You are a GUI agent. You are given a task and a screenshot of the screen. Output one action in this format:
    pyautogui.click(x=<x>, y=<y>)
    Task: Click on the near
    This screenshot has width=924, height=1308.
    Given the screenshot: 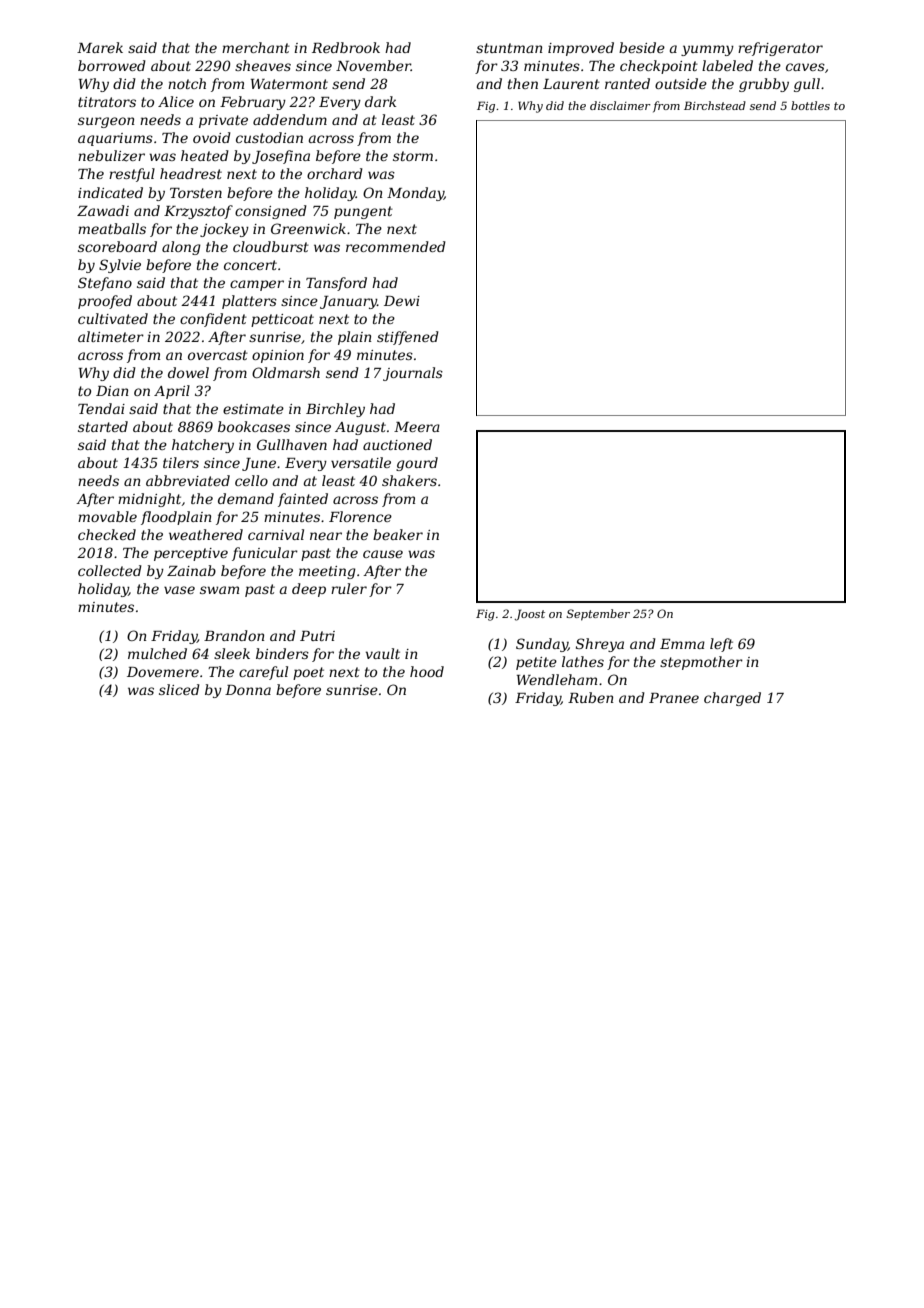 What is the action you would take?
    pyautogui.click(x=326, y=536)
